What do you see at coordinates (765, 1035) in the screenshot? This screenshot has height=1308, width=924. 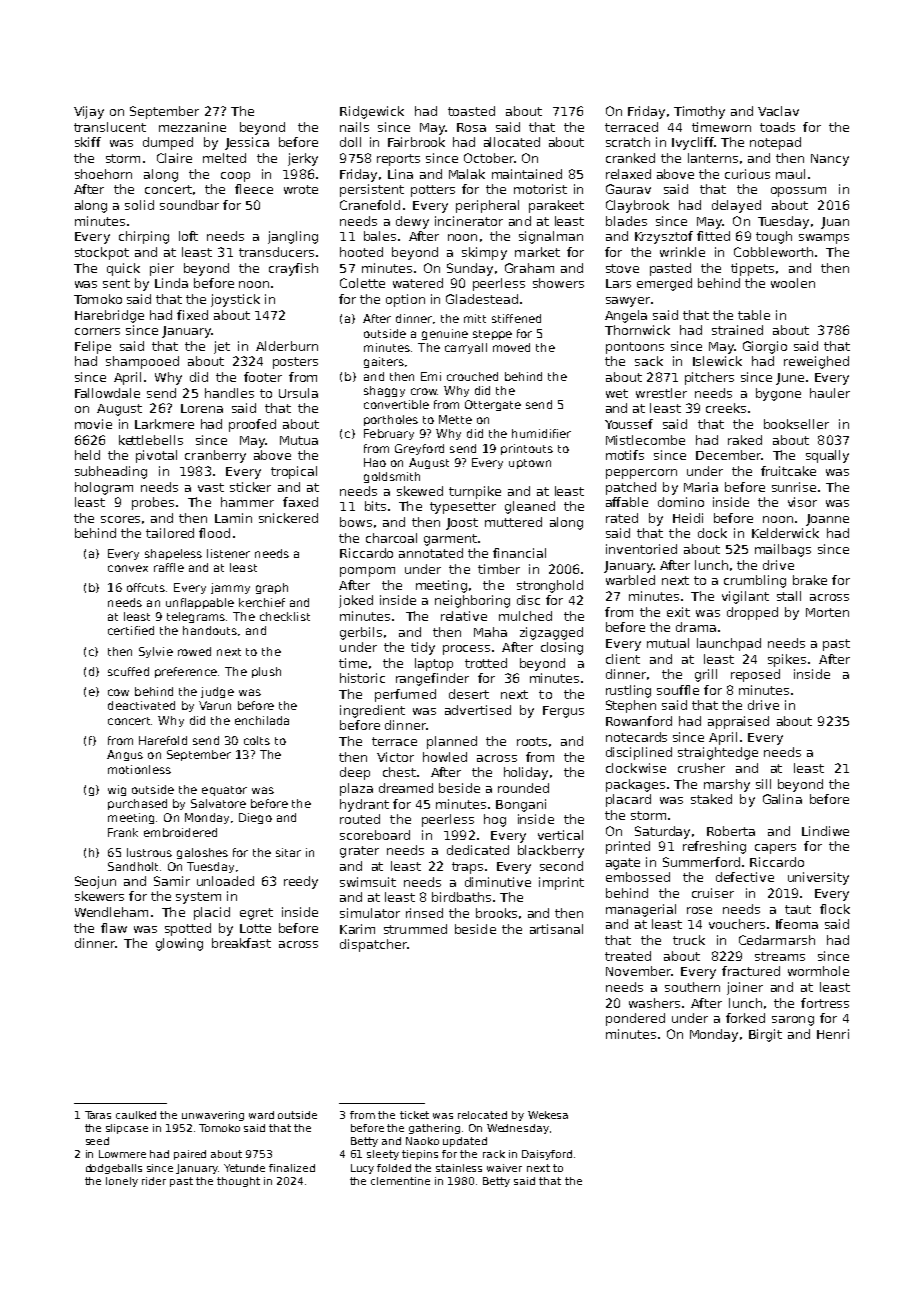 I see `Birgit` at bounding box center [765, 1035].
